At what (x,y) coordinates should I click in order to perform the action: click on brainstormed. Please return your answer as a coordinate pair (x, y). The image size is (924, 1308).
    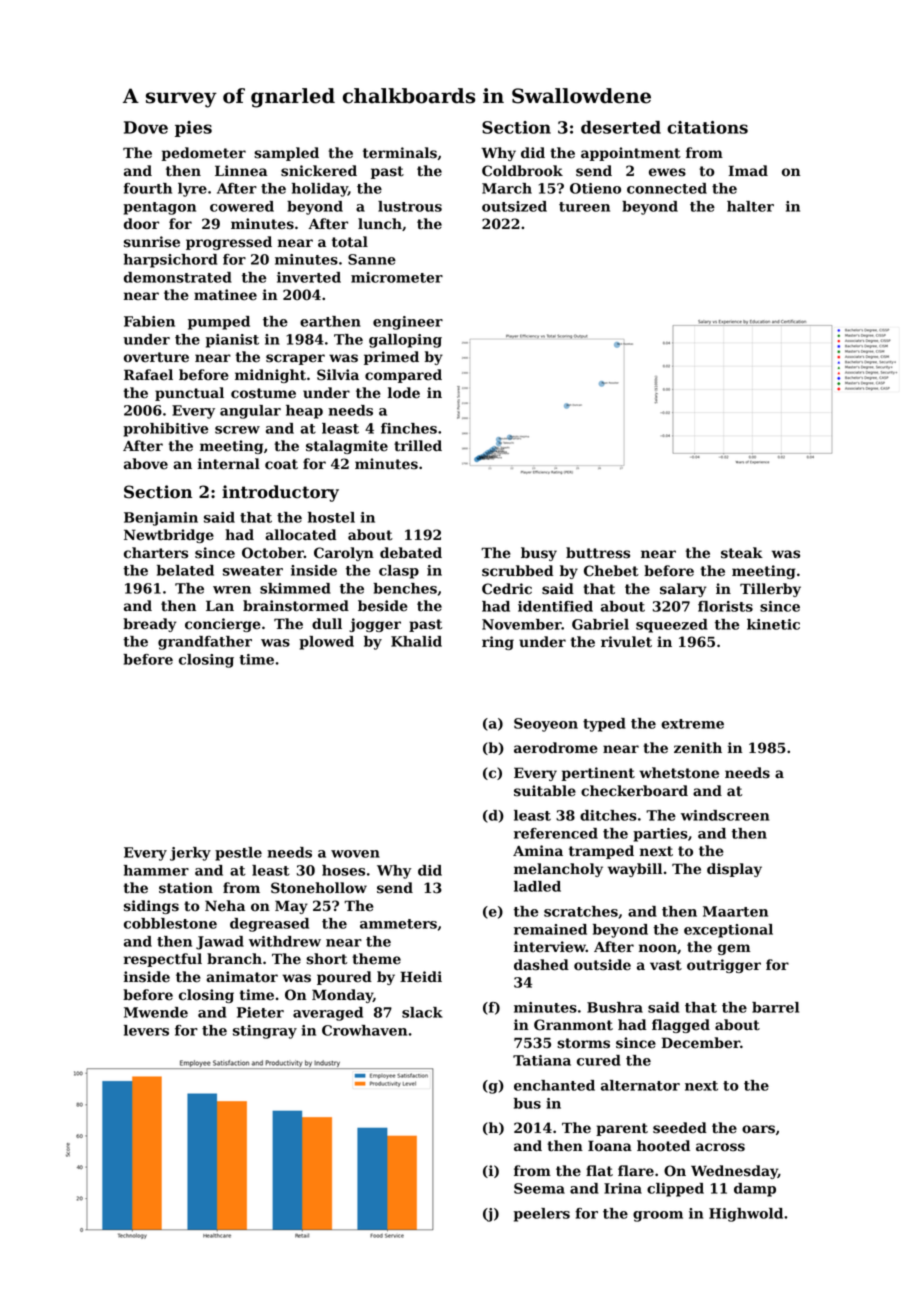
    Looking at the image, I should click on (296, 606).
